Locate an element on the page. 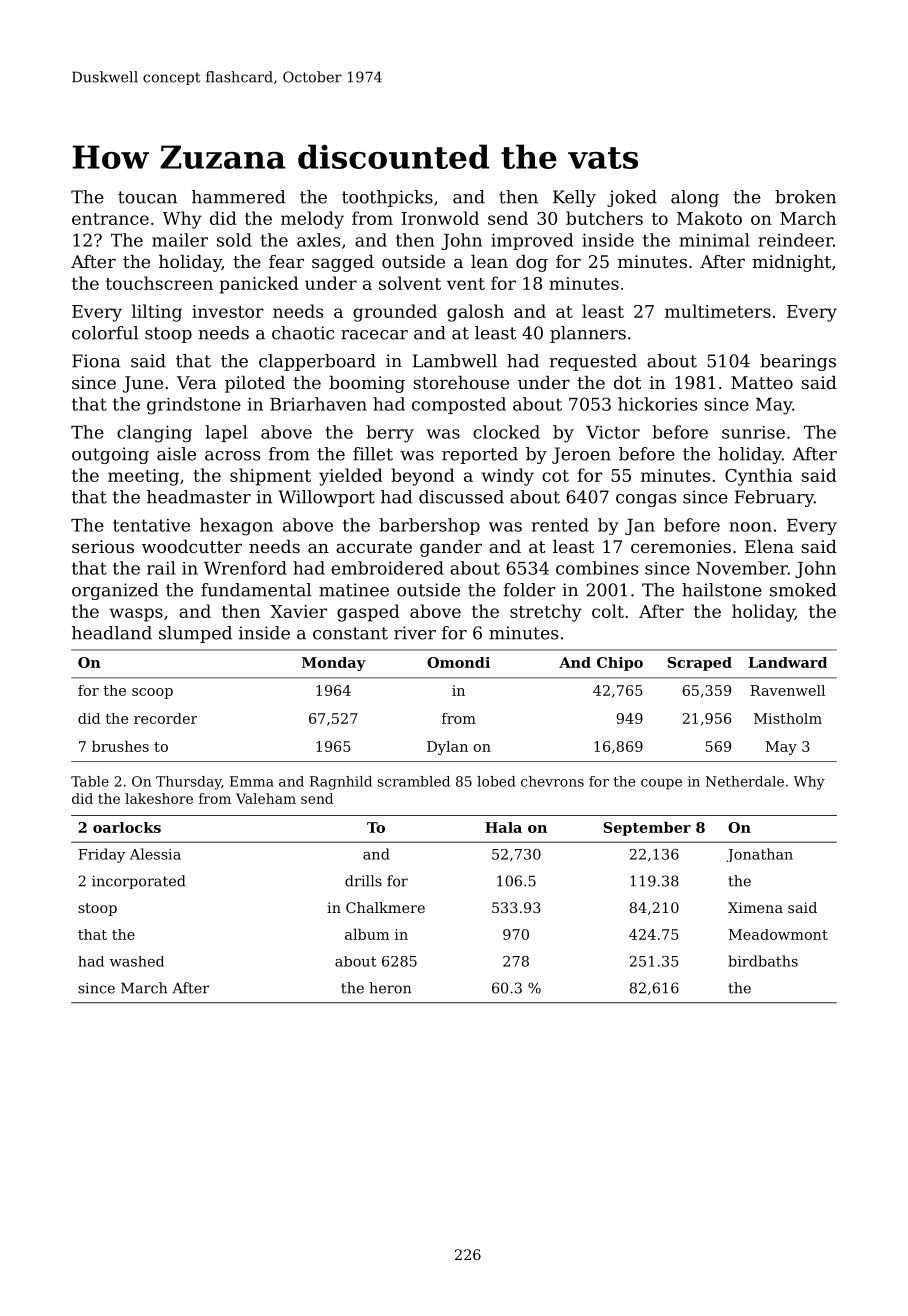 This image has width=908, height=1316. Ragnhild is located at coordinates (341, 783).
